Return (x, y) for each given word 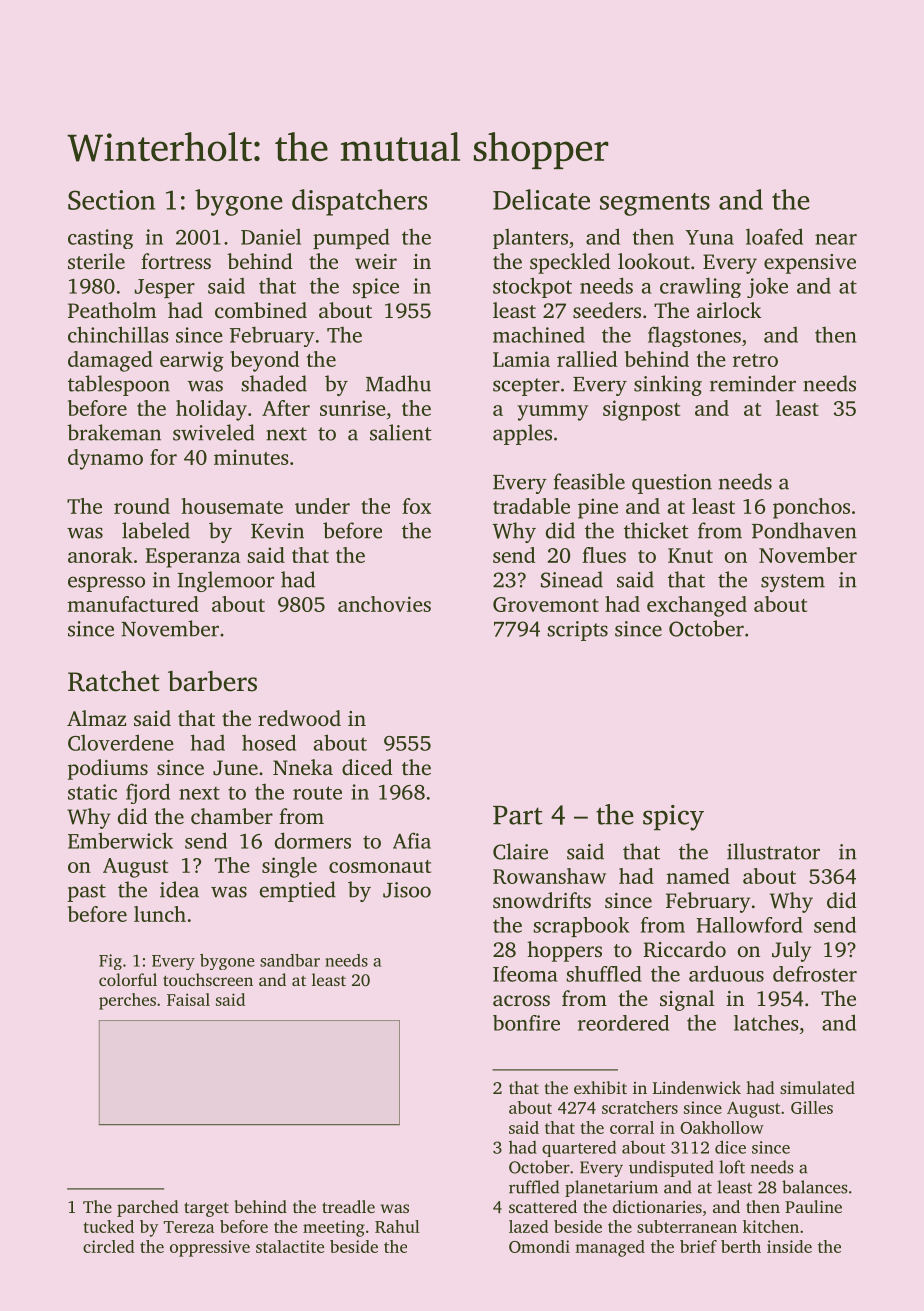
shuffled (604, 974)
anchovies (384, 604)
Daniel (271, 237)
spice (376, 288)
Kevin (277, 531)
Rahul (397, 1226)
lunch (160, 914)
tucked (108, 1226)
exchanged (697, 606)
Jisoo (407, 890)
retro (755, 360)
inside (789, 1246)
